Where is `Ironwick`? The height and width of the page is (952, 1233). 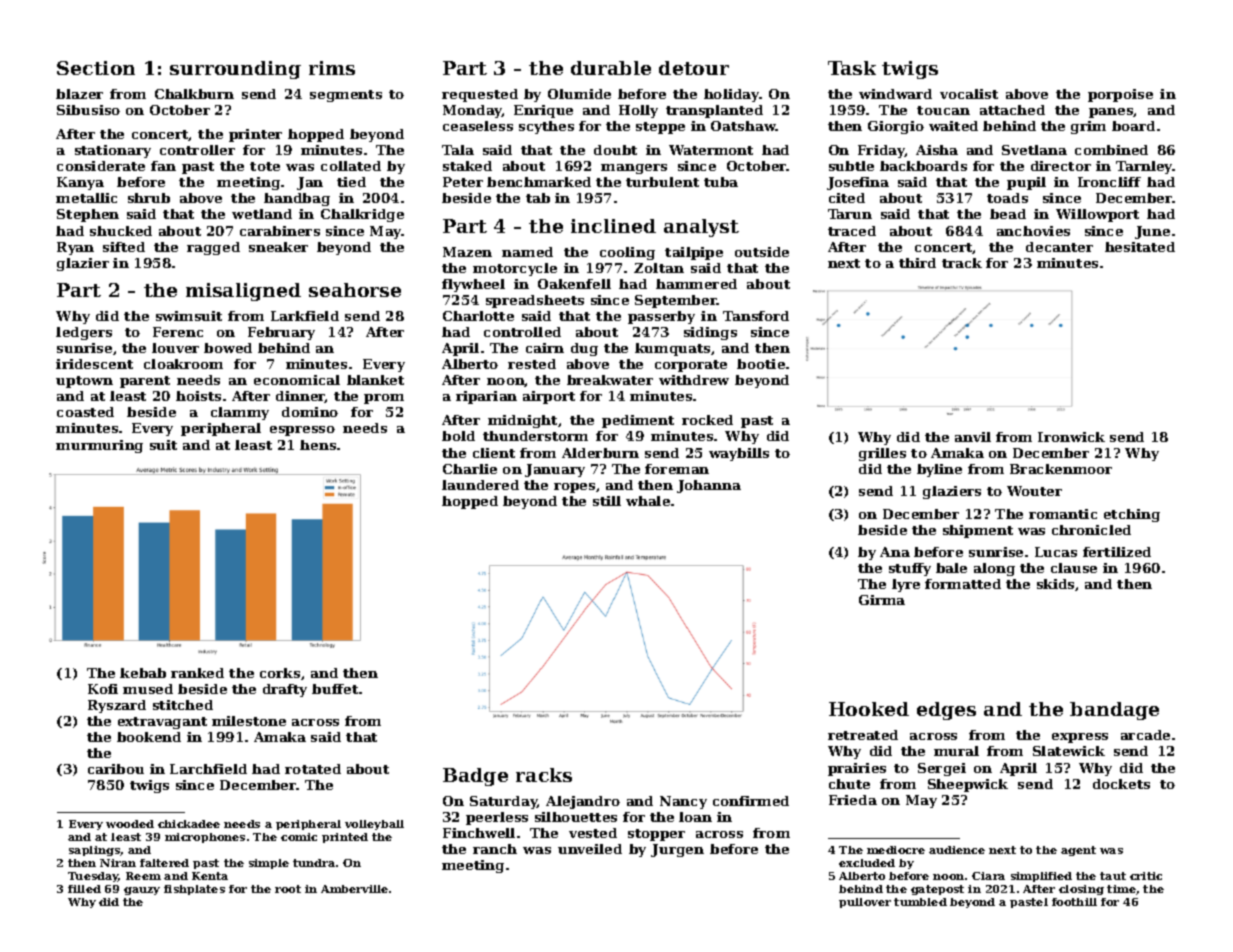 Ironwick is located at coordinates (1071, 437).
